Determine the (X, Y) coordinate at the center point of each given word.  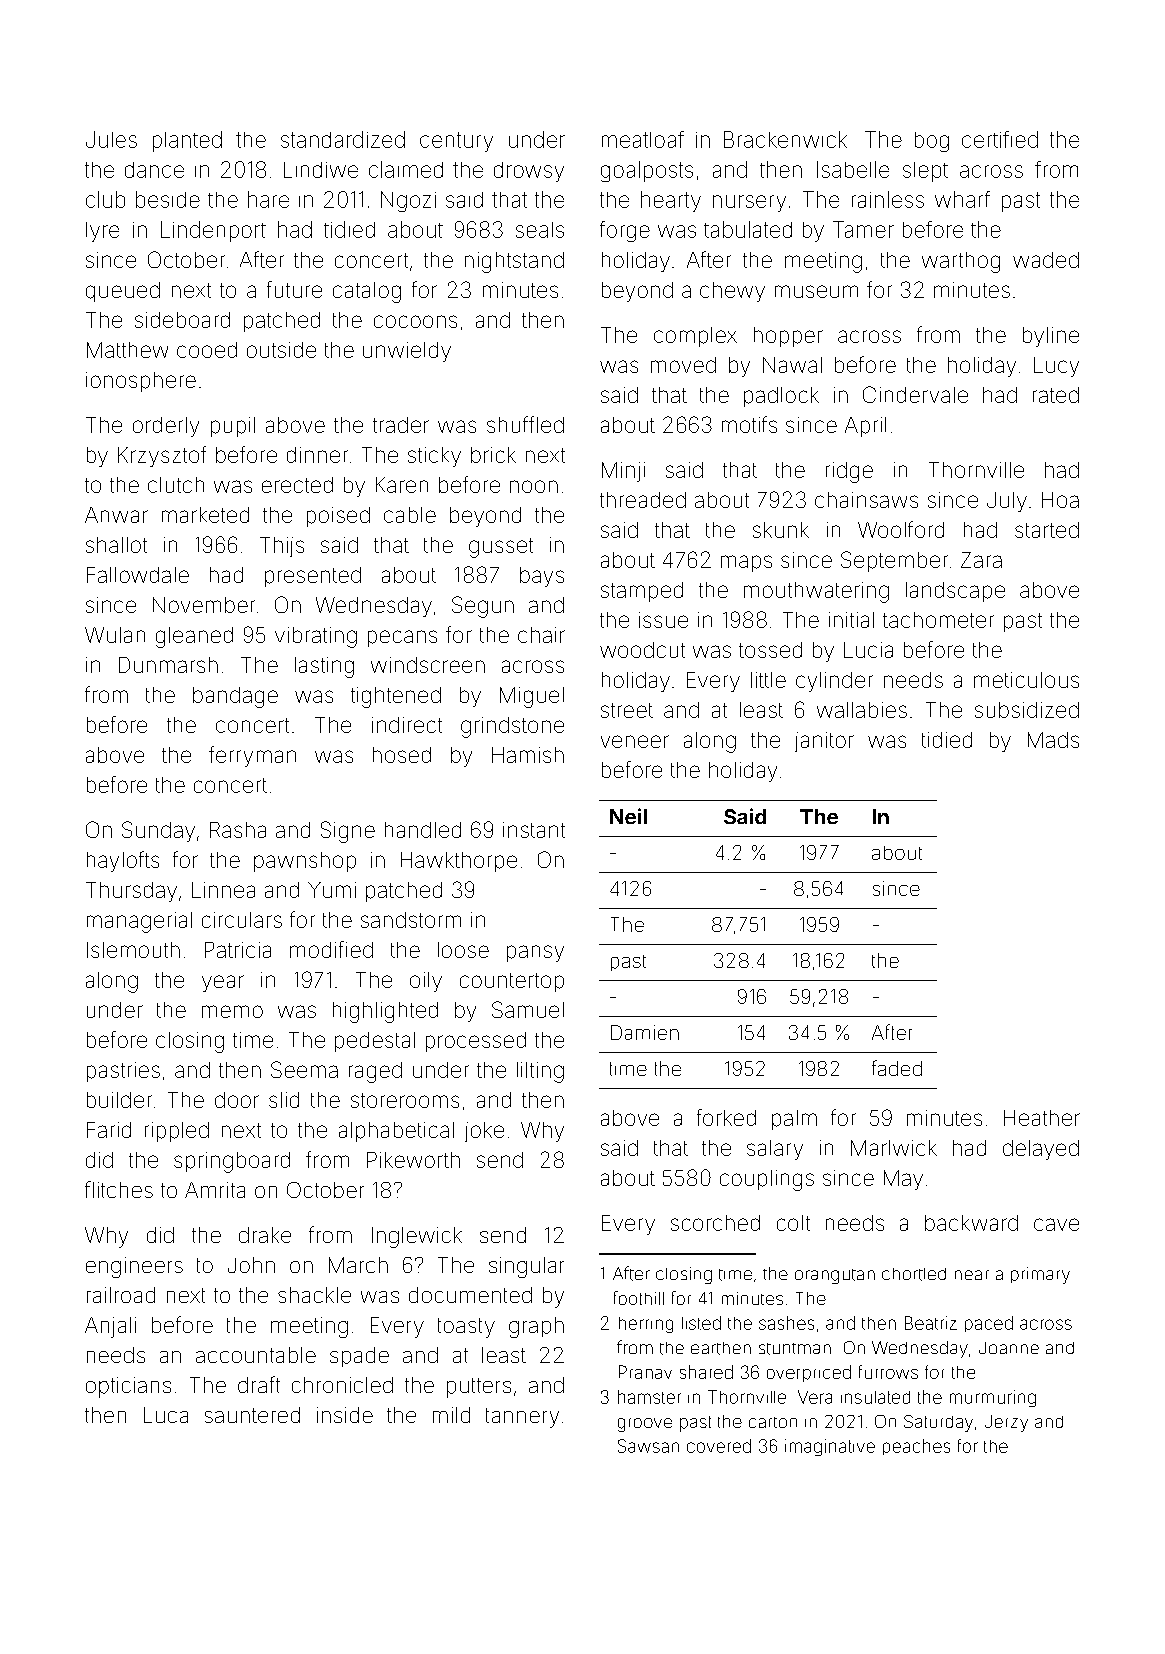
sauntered (252, 1415)
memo (232, 1011)
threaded (643, 500)
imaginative (830, 1447)
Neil (628, 816)
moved (683, 365)
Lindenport (213, 231)
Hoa (1060, 500)
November (204, 605)
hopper (788, 337)
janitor (824, 742)
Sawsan (648, 1446)
